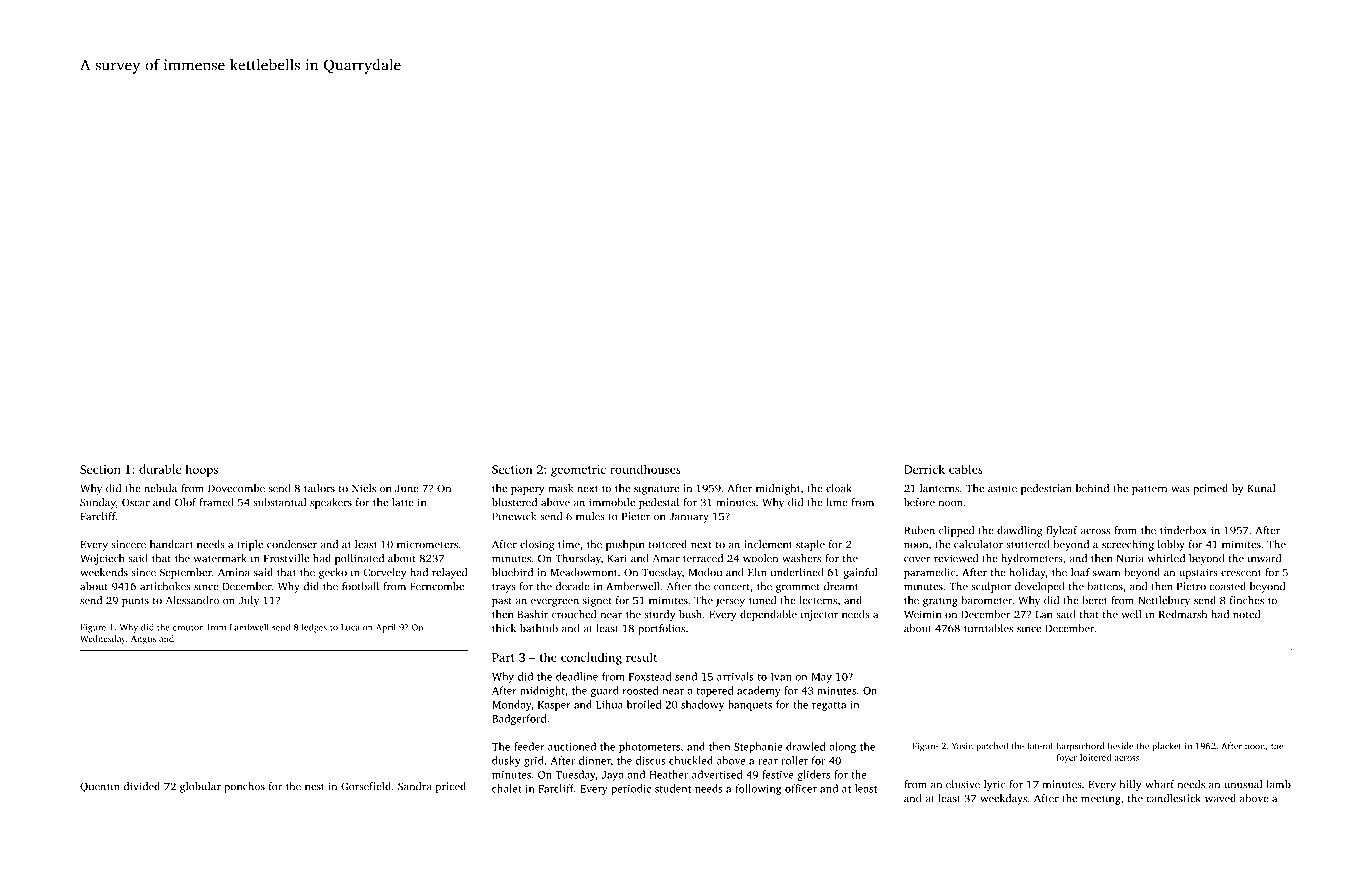 The image size is (1372, 887). Describe the element at coordinates (810, 545) in the document. I see `staple` at that location.
